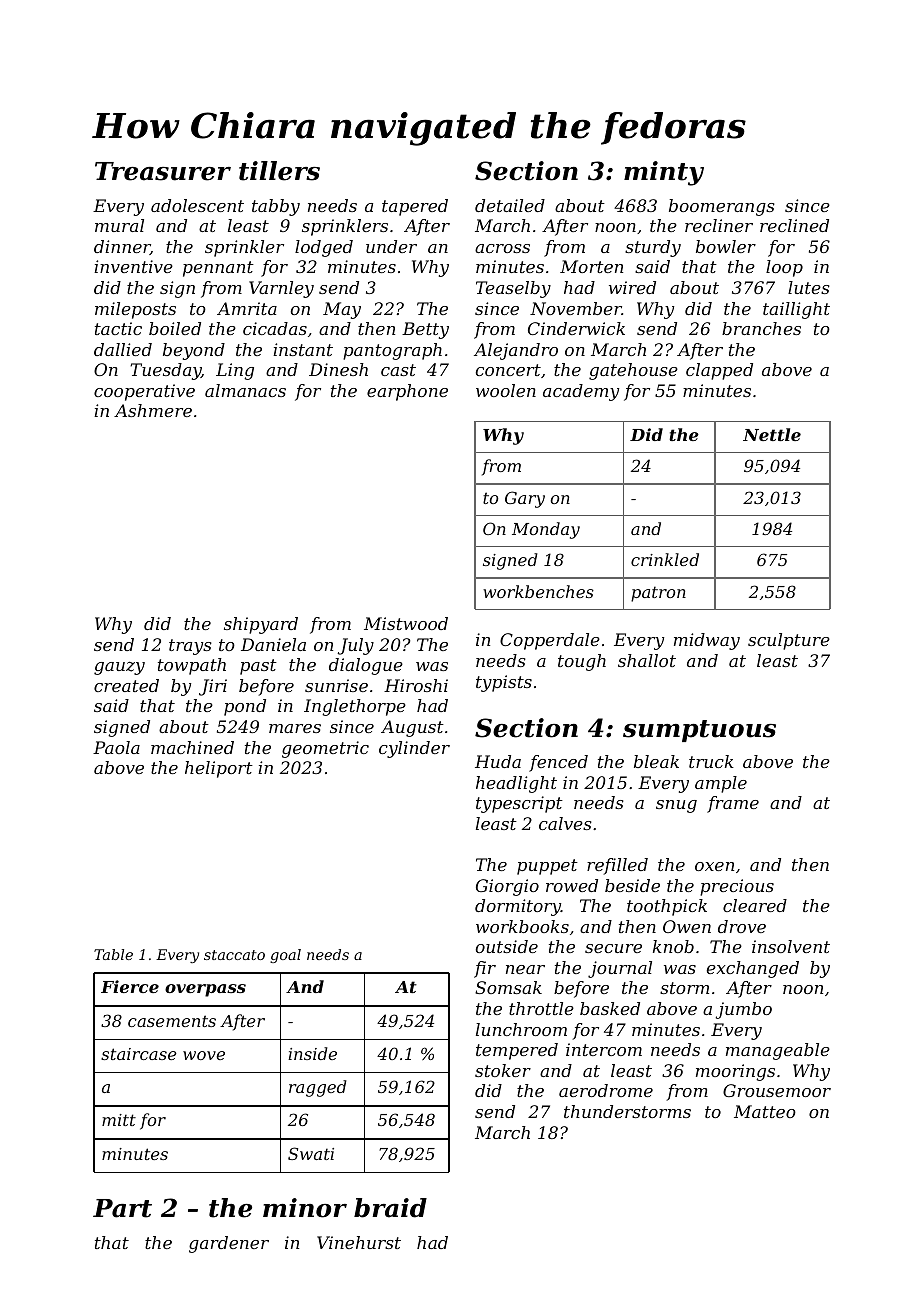 The height and width of the screenshot is (1314, 924). What do you see at coordinates (205, 990) in the screenshot?
I see `overpass` at bounding box center [205, 990].
